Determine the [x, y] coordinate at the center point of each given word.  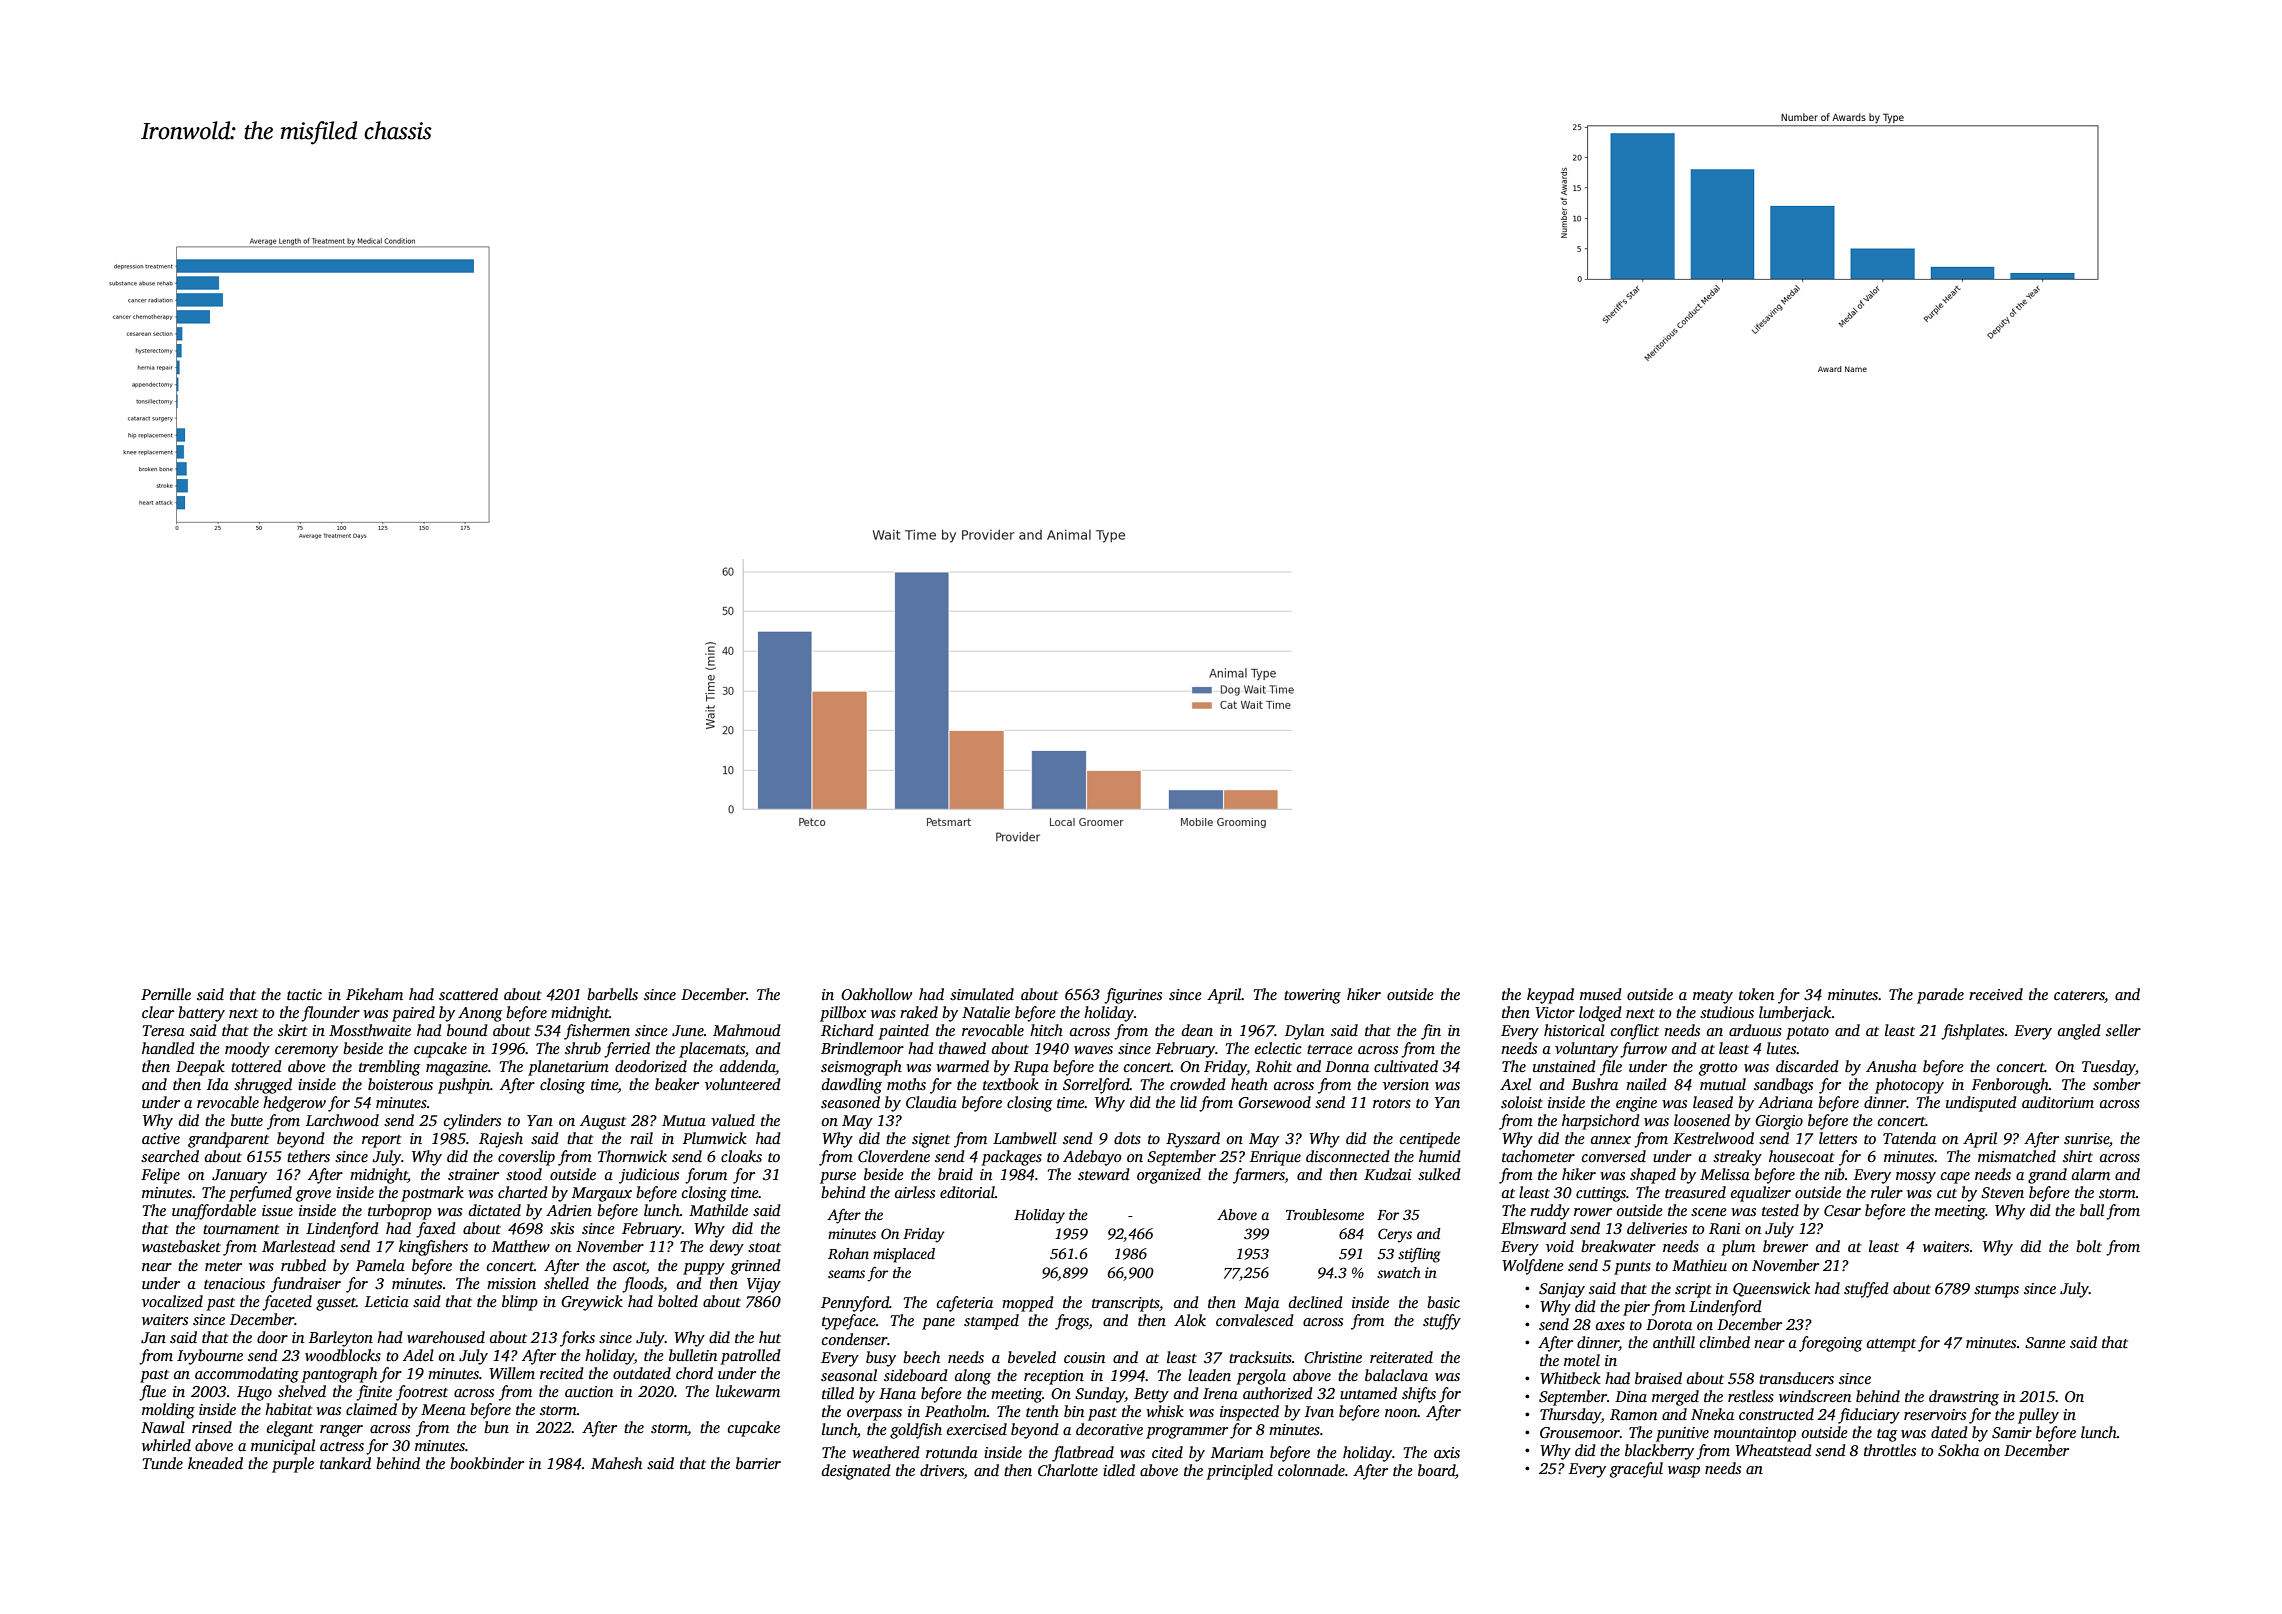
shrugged [263, 1086]
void [1560, 1246]
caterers [2079, 997]
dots [1127, 1138]
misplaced [904, 1255]
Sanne [2045, 1343]
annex [1611, 1140]
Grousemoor [1580, 1433]
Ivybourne [210, 1357]
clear [158, 1012]
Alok [1190, 1320]
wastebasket [181, 1246]
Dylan [1304, 1032]
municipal [283, 1447]
